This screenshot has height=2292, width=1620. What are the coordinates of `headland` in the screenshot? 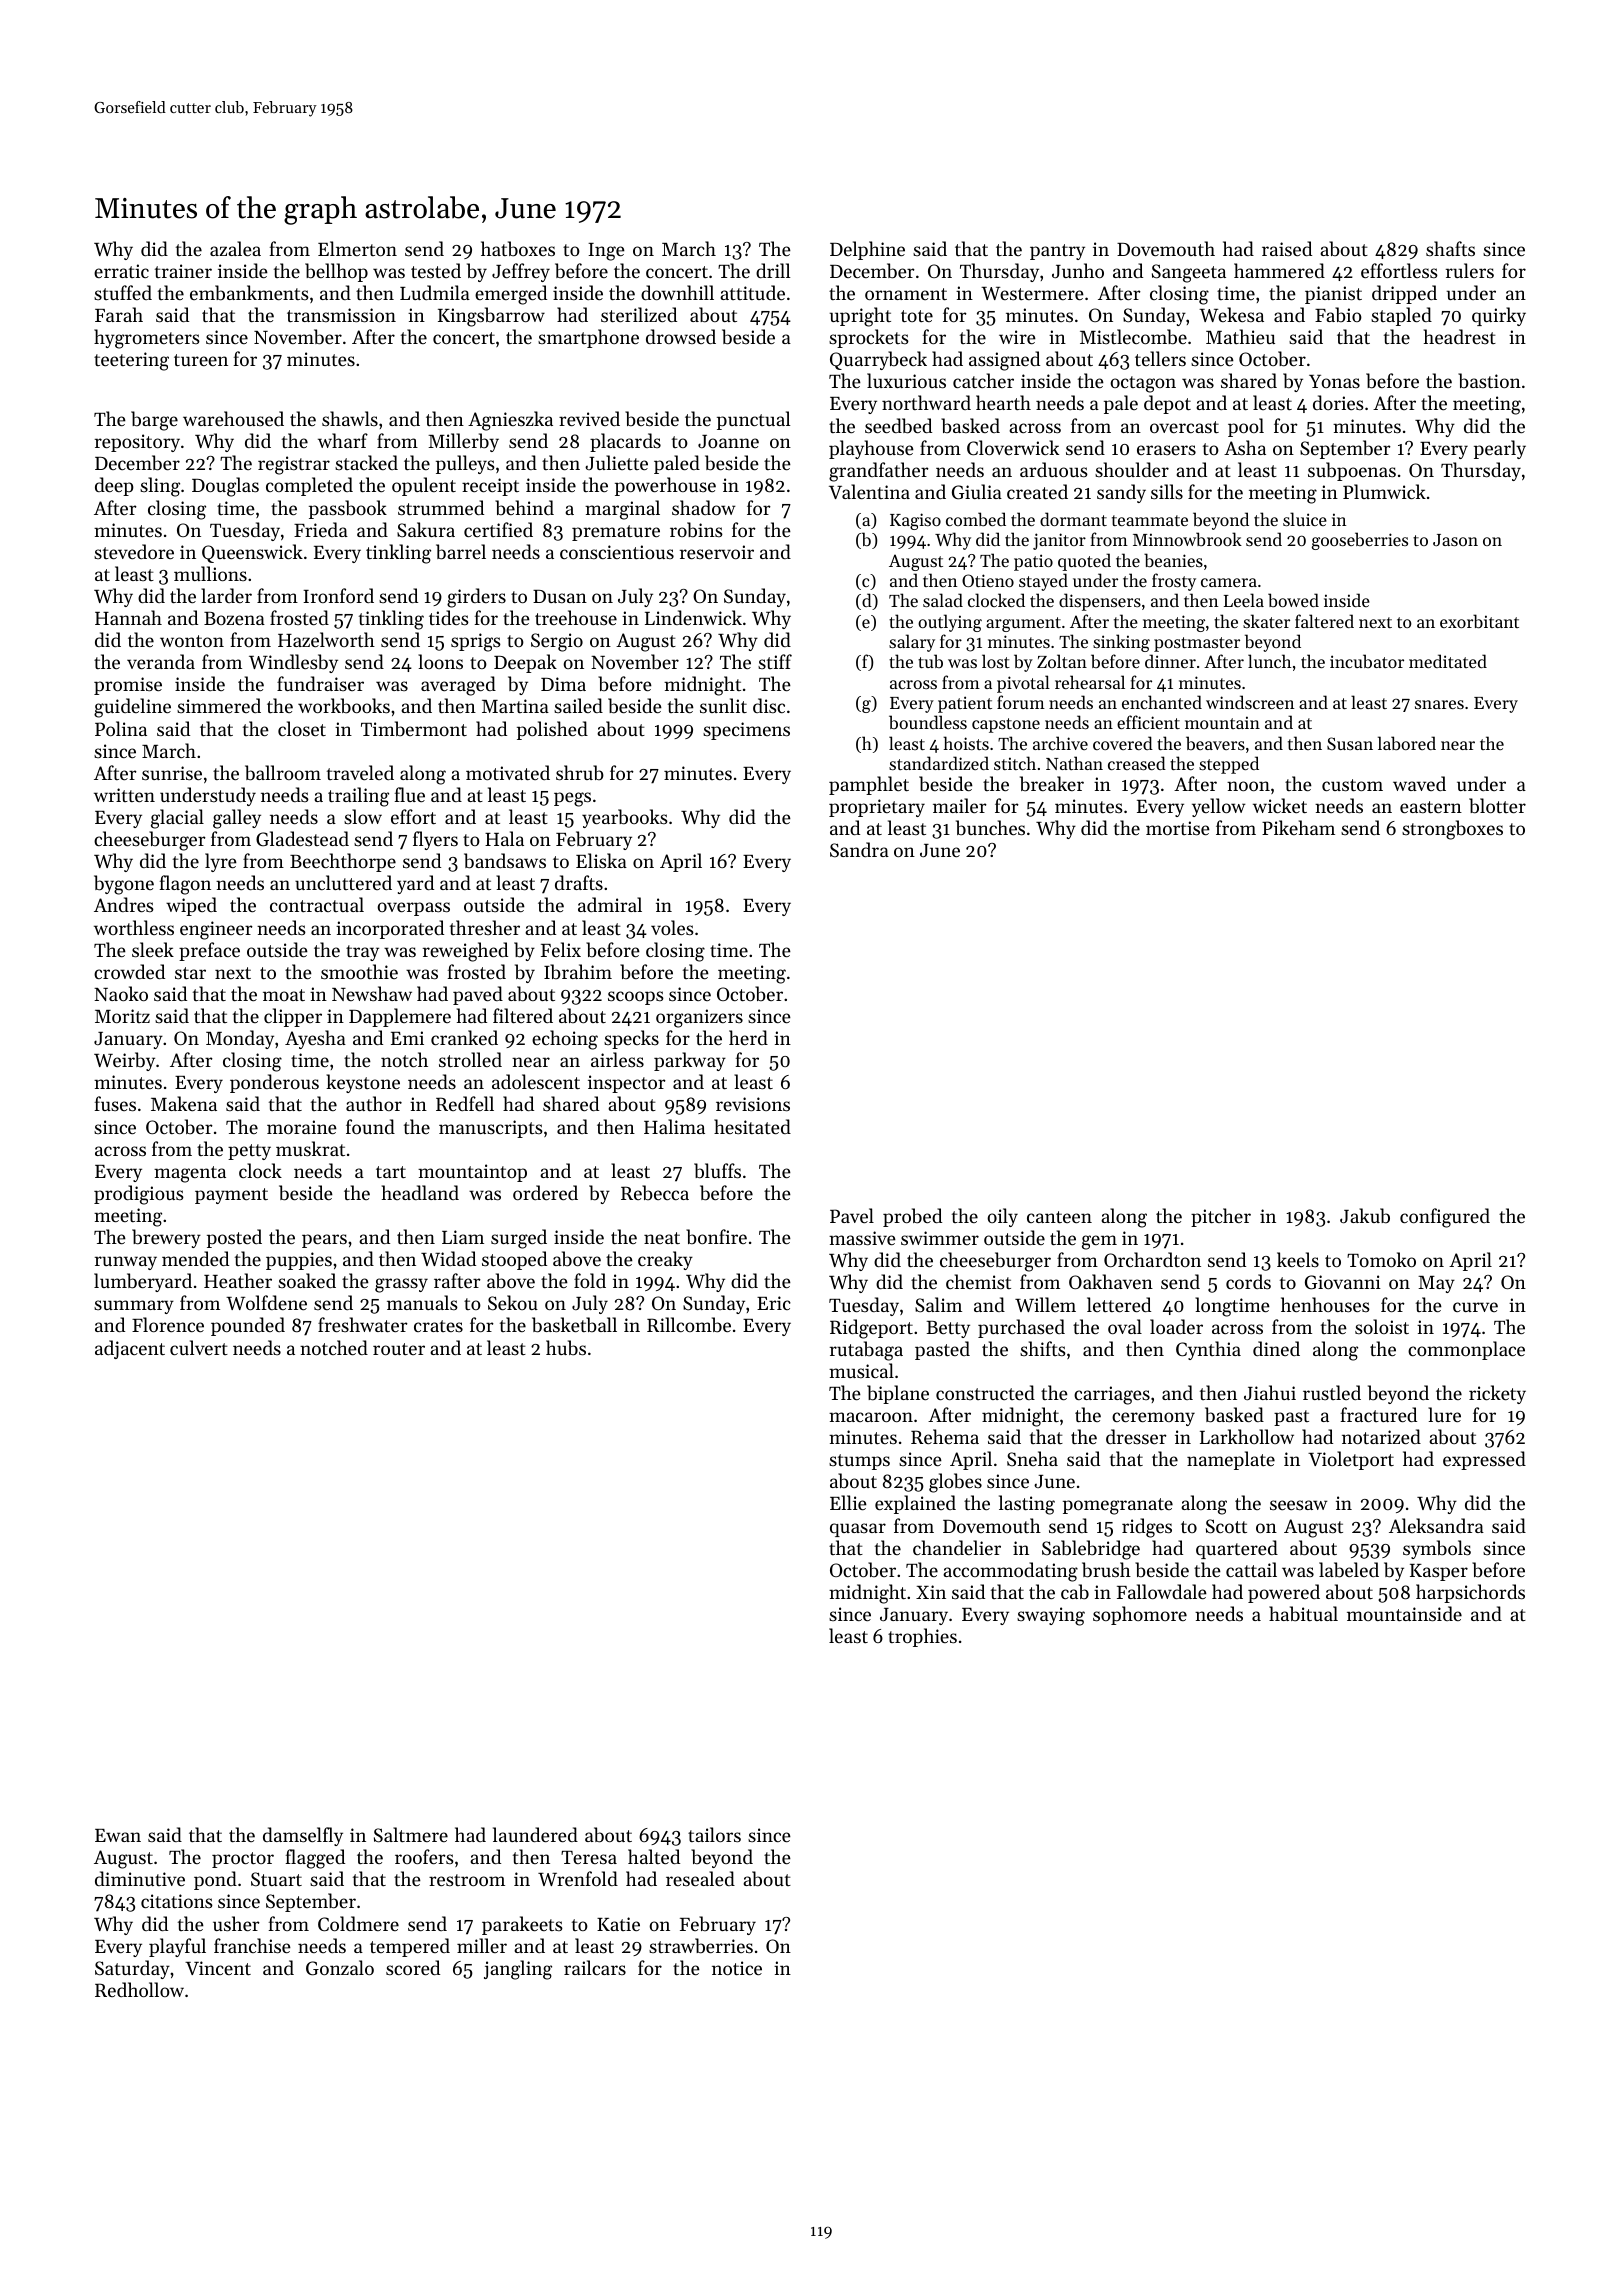 It's located at (420, 1192).
